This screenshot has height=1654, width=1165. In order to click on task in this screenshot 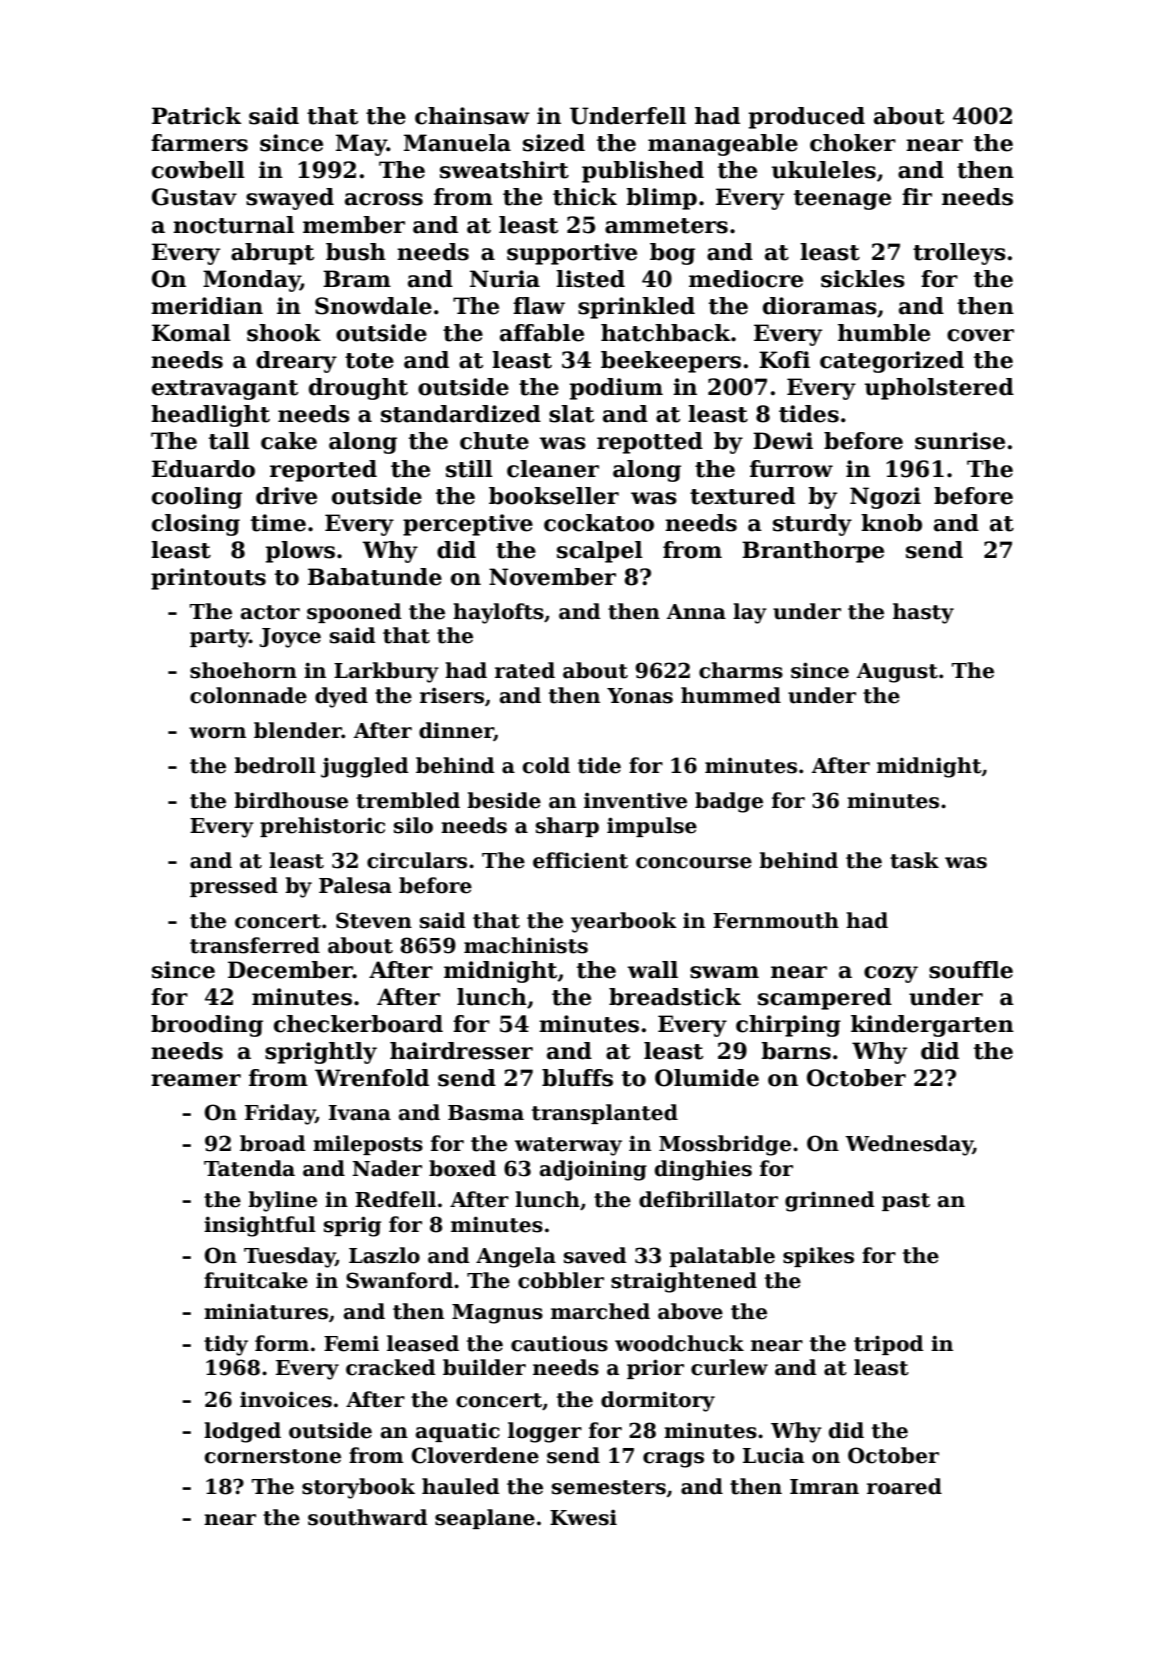, I will do `click(914, 860)`.
